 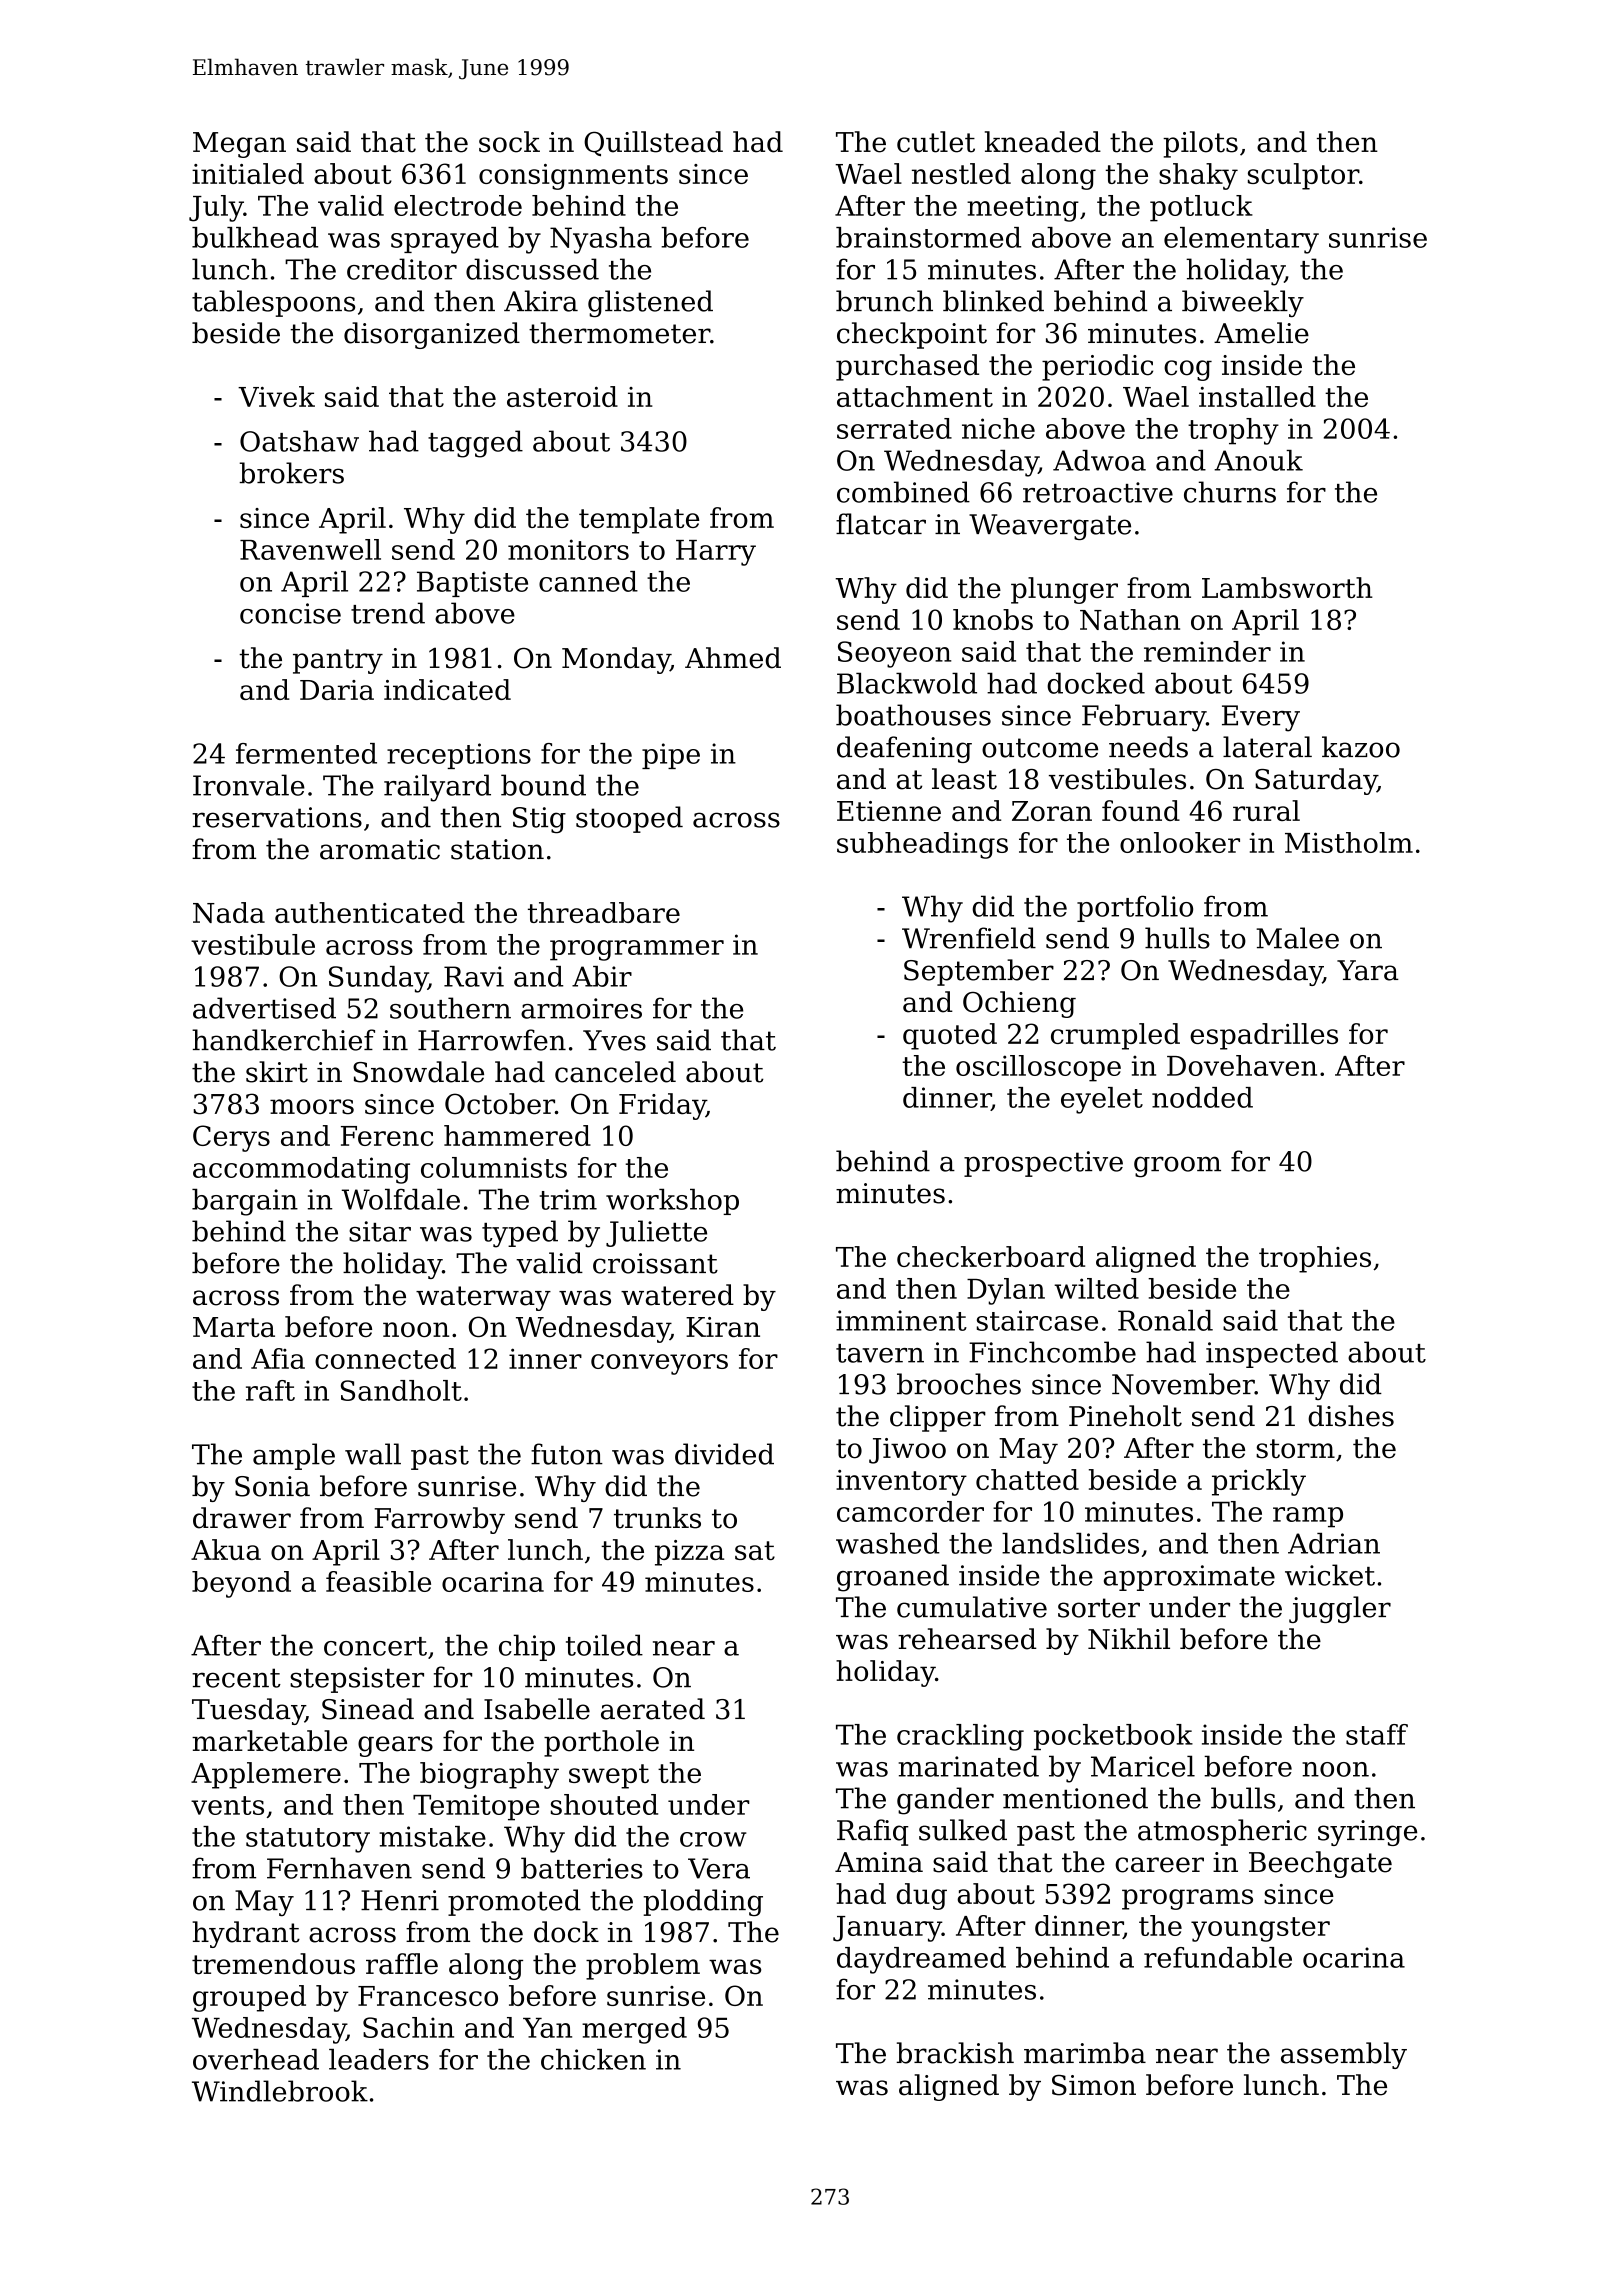 What do you see at coordinates (1099, 1608) in the document?
I see `sorter` at bounding box center [1099, 1608].
